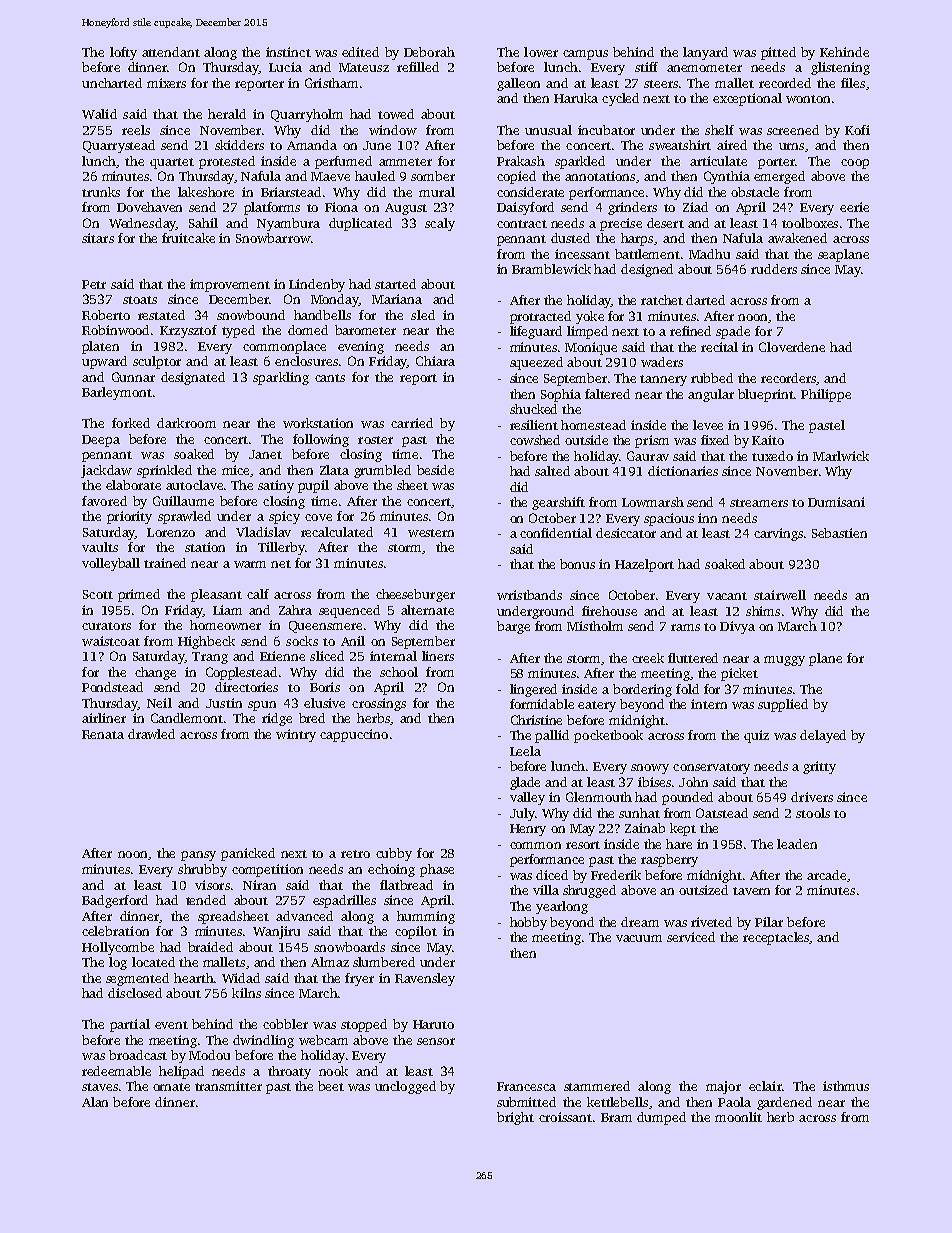 Image resolution: width=952 pixels, height=1233 pixels. I want to click on July, so click(522, 814).
